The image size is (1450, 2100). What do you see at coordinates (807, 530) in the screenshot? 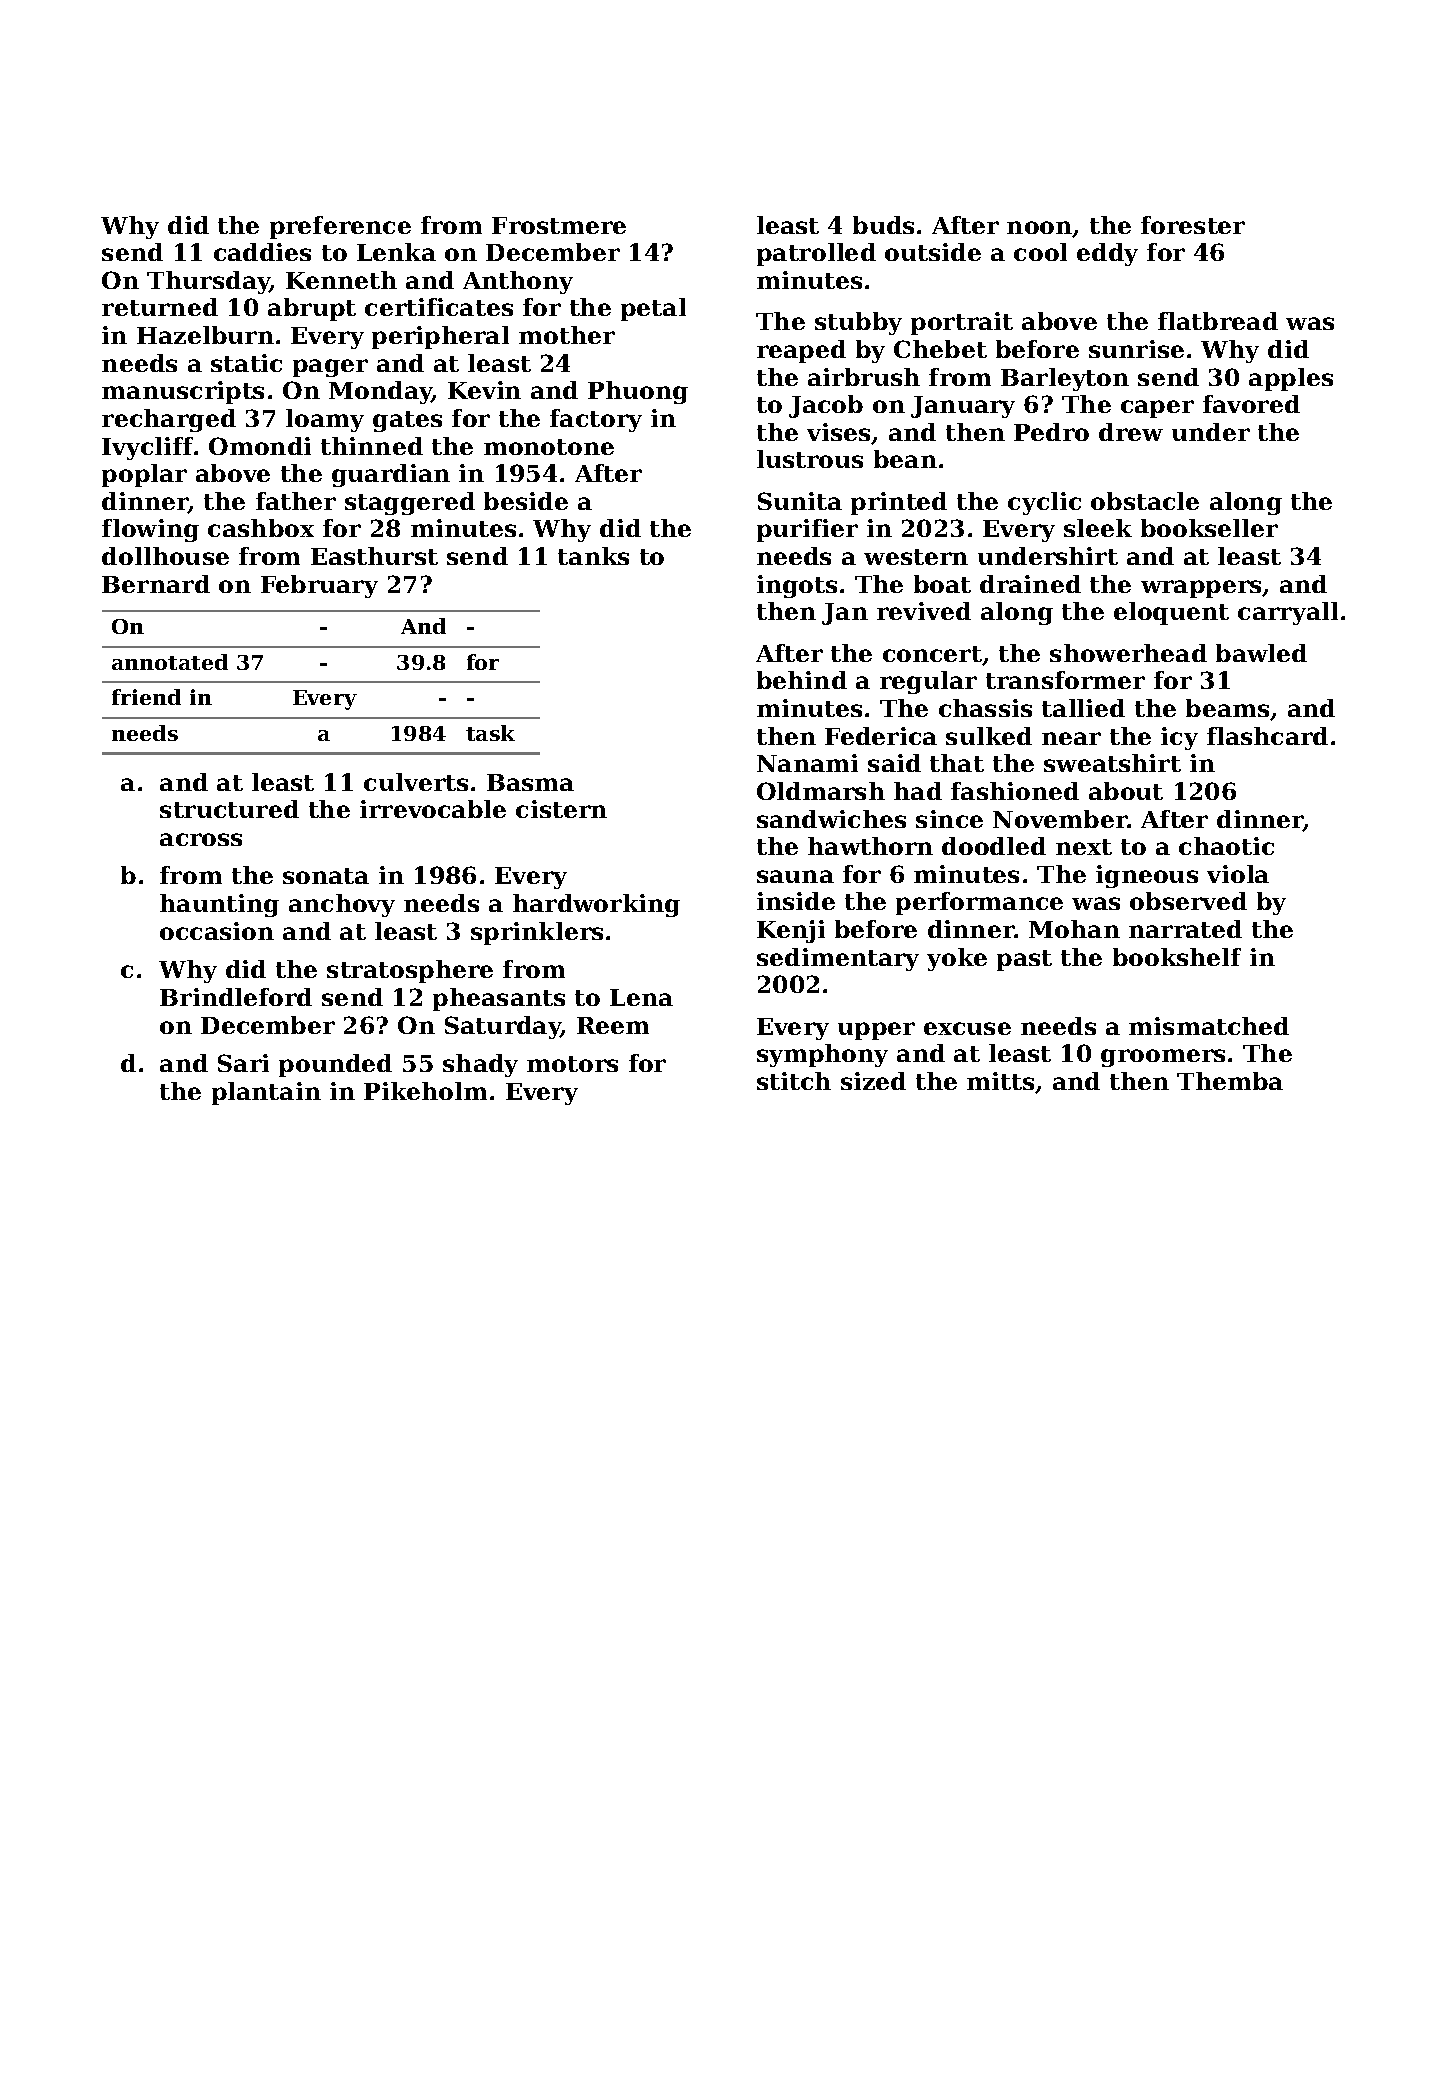
I see `purifier` at bounding box center [807, 530].
